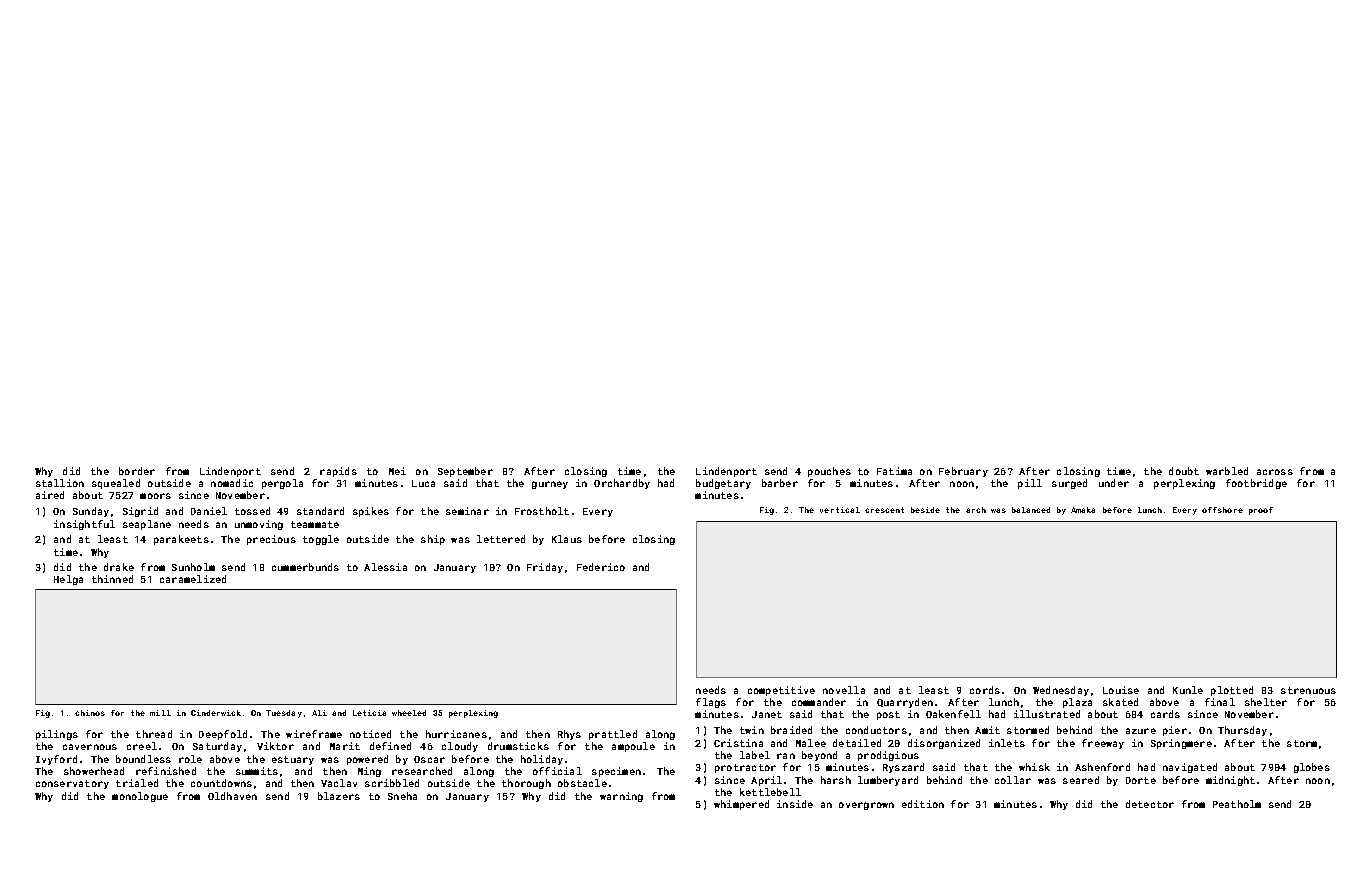 The image size is (1372, 887). What do you see at coordinates (526, 784) in the screenshot?
I see `thorough` at bounding box center [526, 784].
